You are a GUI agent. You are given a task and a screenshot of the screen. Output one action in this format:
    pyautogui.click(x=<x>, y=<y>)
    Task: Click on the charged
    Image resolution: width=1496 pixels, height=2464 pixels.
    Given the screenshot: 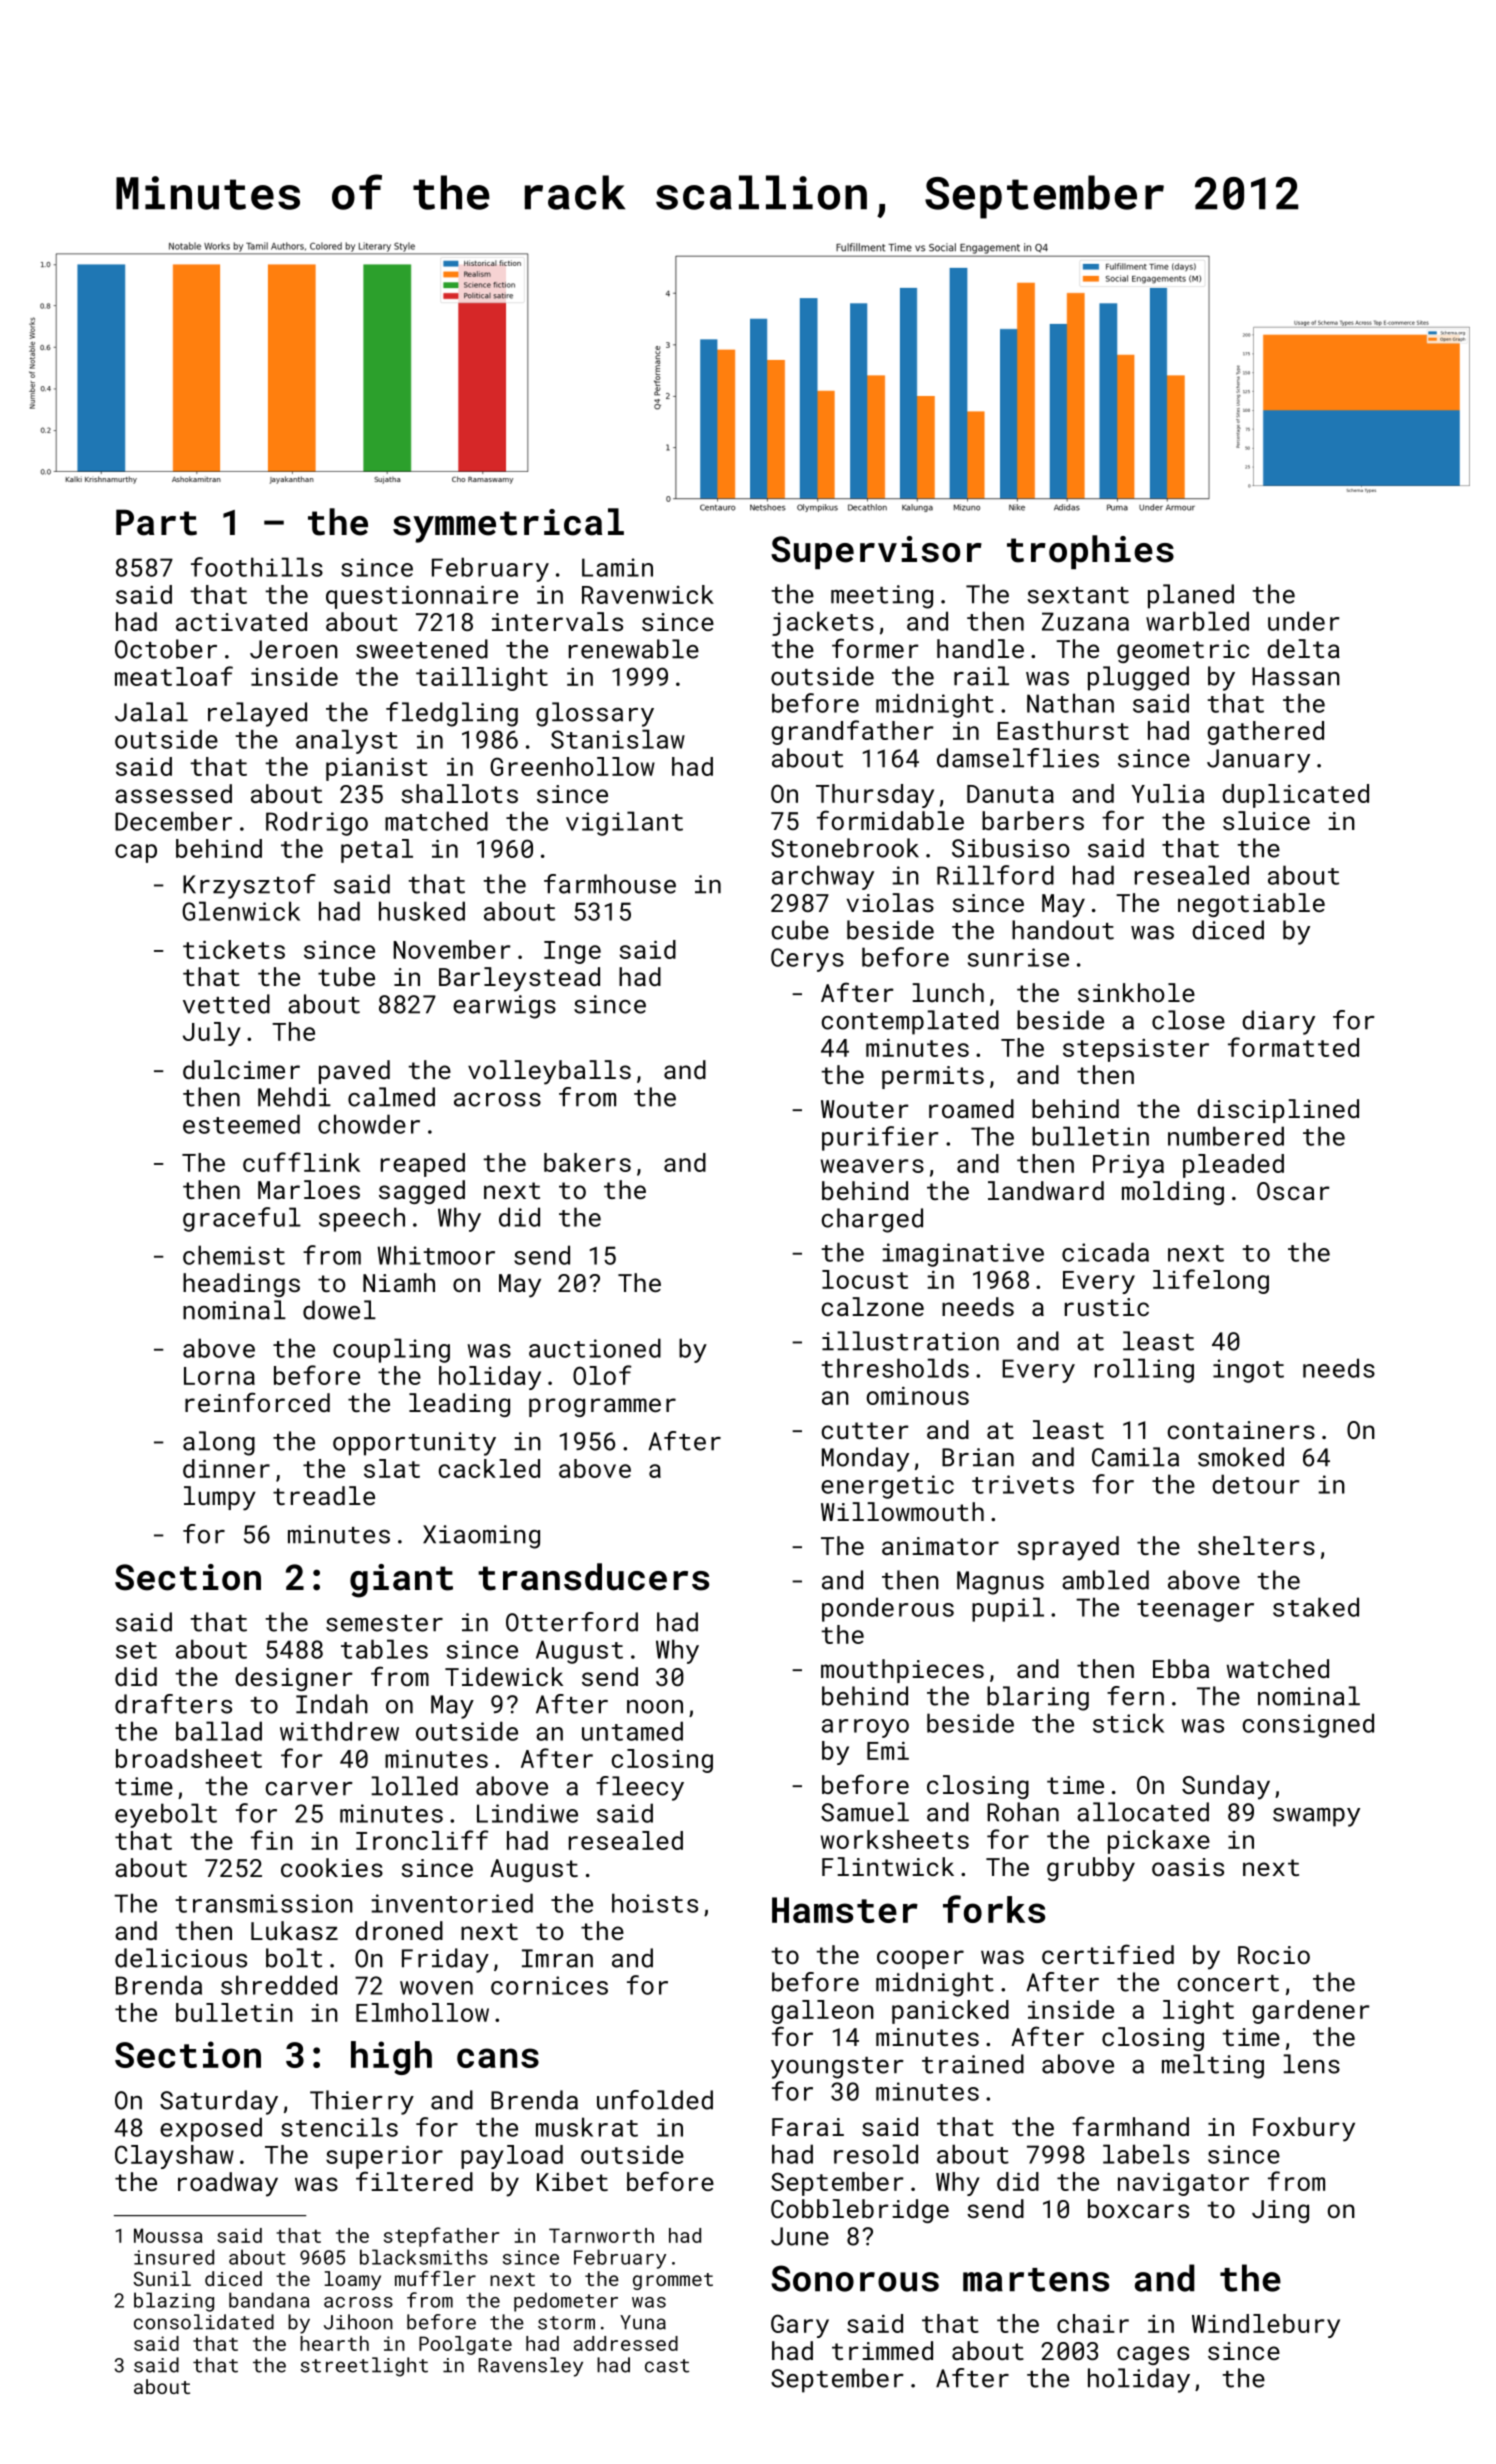 What is the action you would take?
    pyautogui.click(x=872, y=1220)
